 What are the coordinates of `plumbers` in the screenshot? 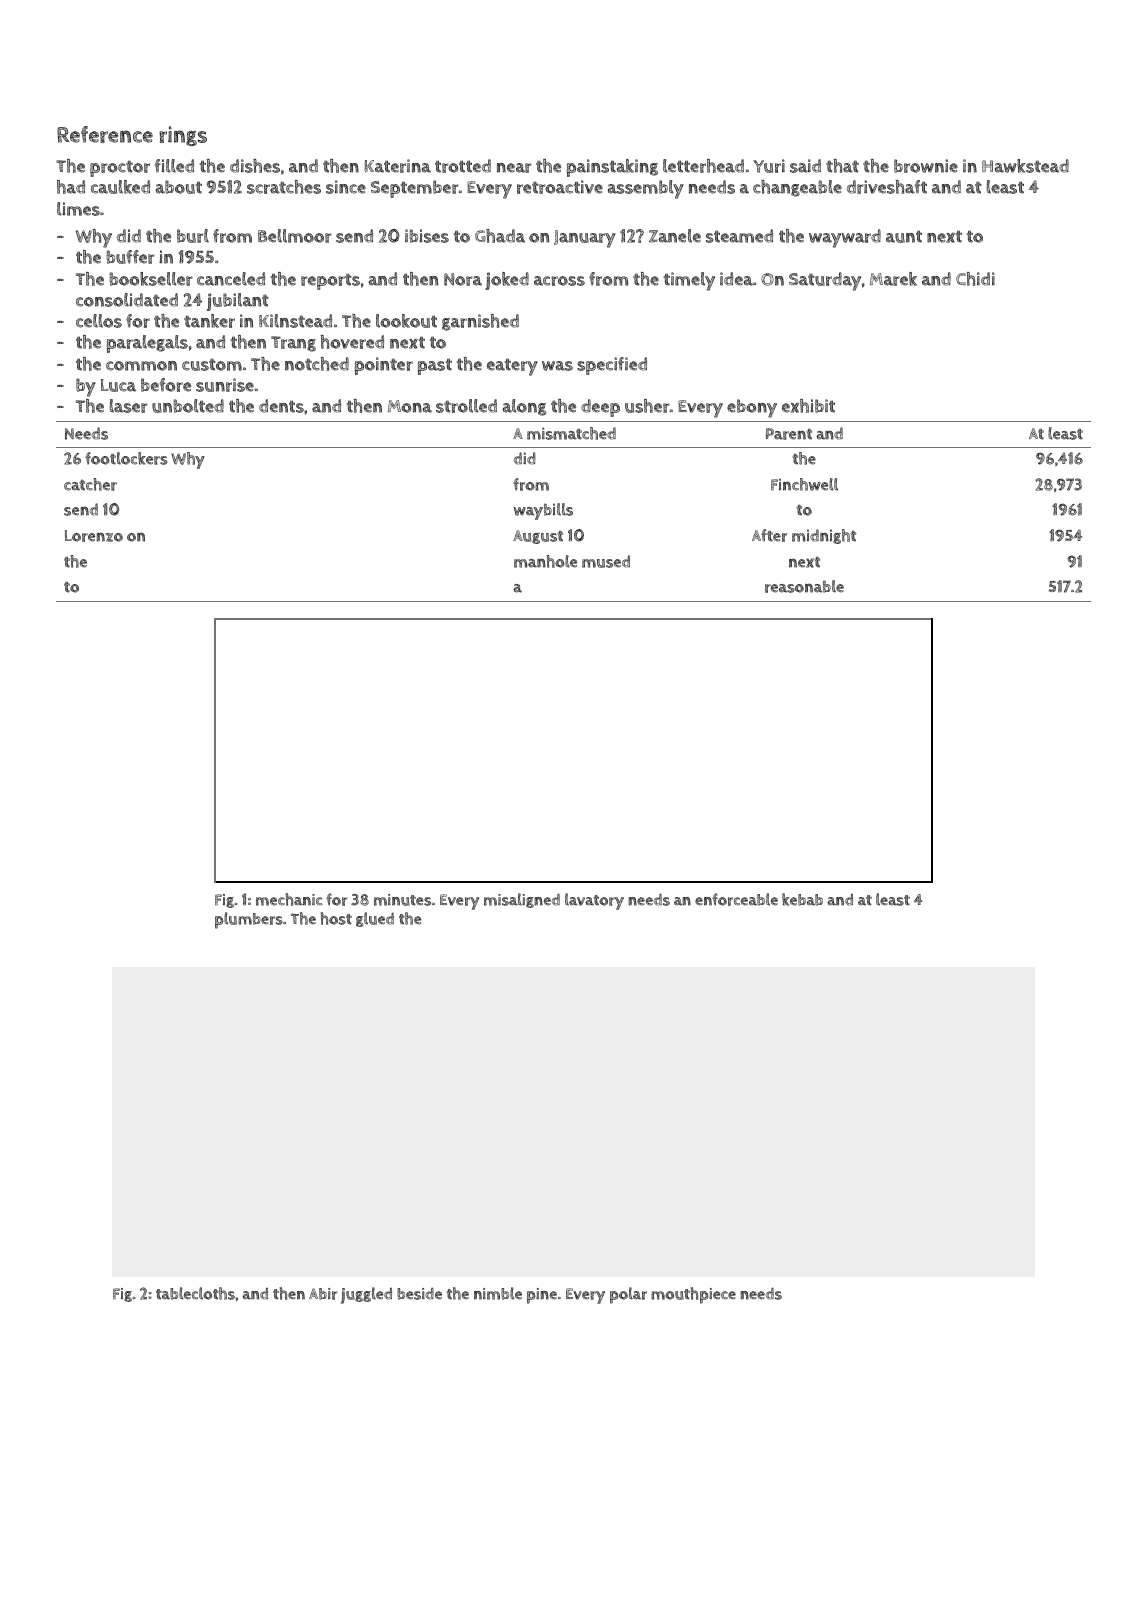 It's located at (249, 920).
